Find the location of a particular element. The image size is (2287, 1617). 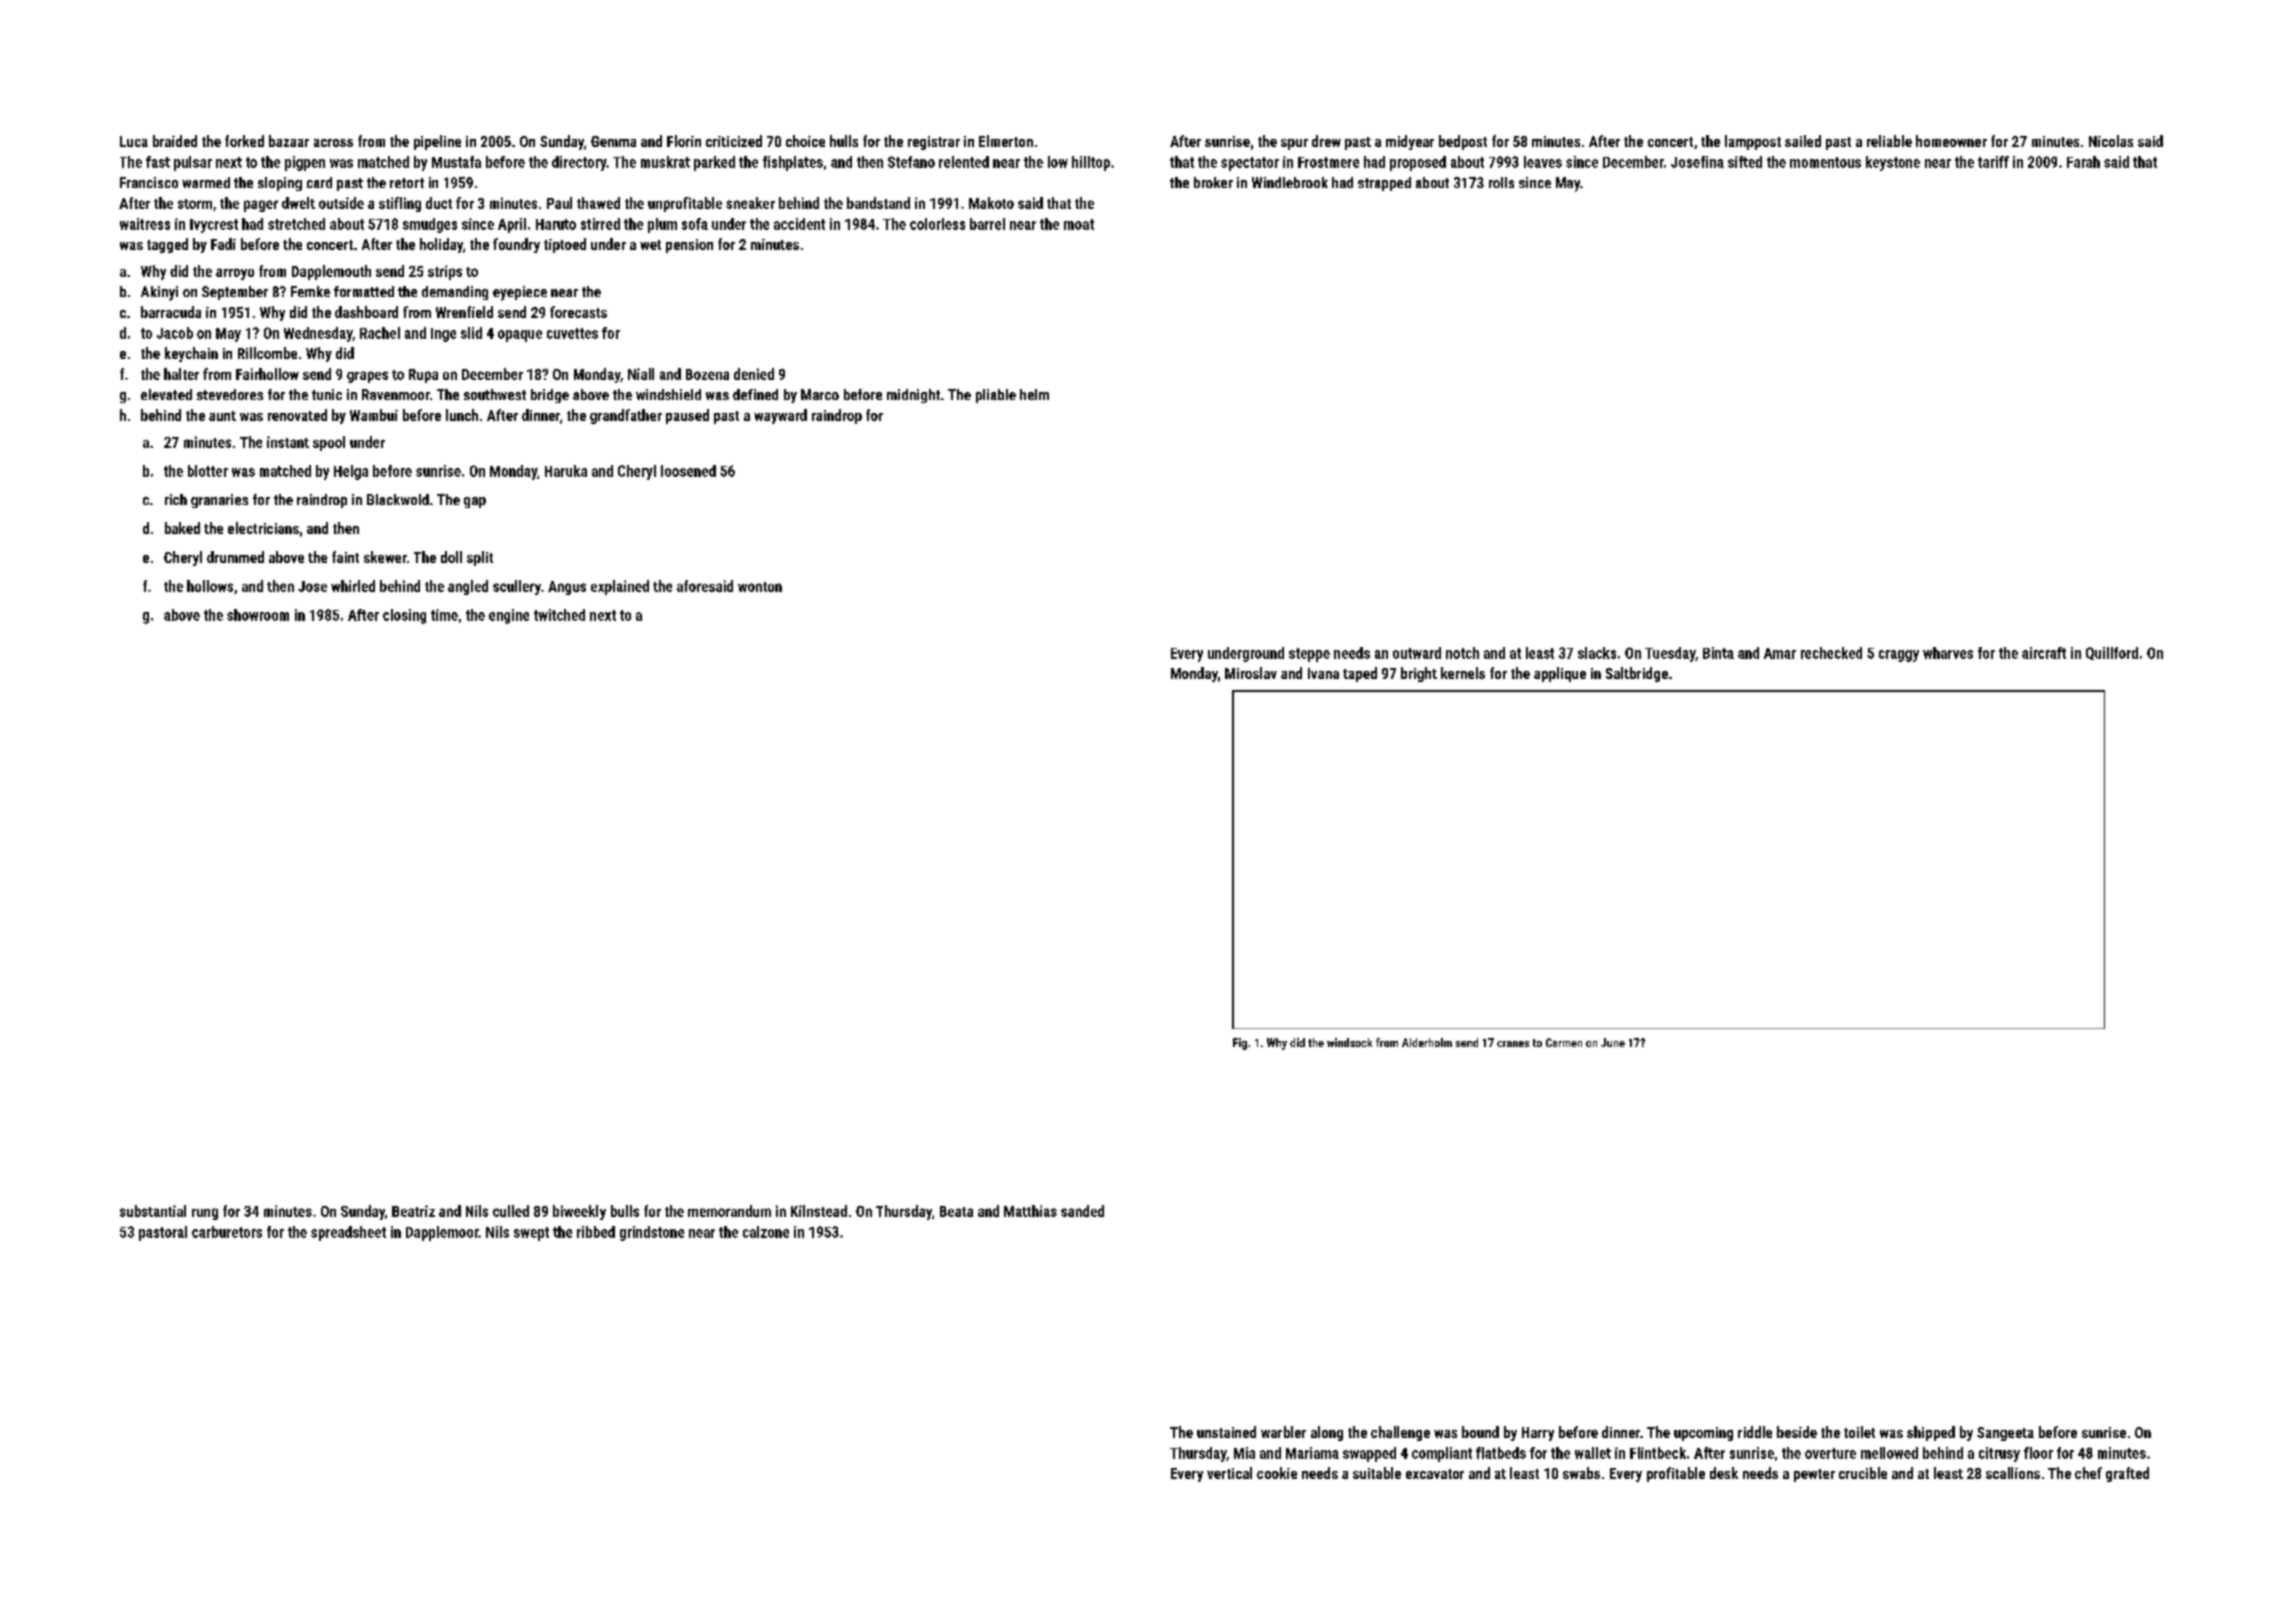

closing is located at coordinates (404, 616).
